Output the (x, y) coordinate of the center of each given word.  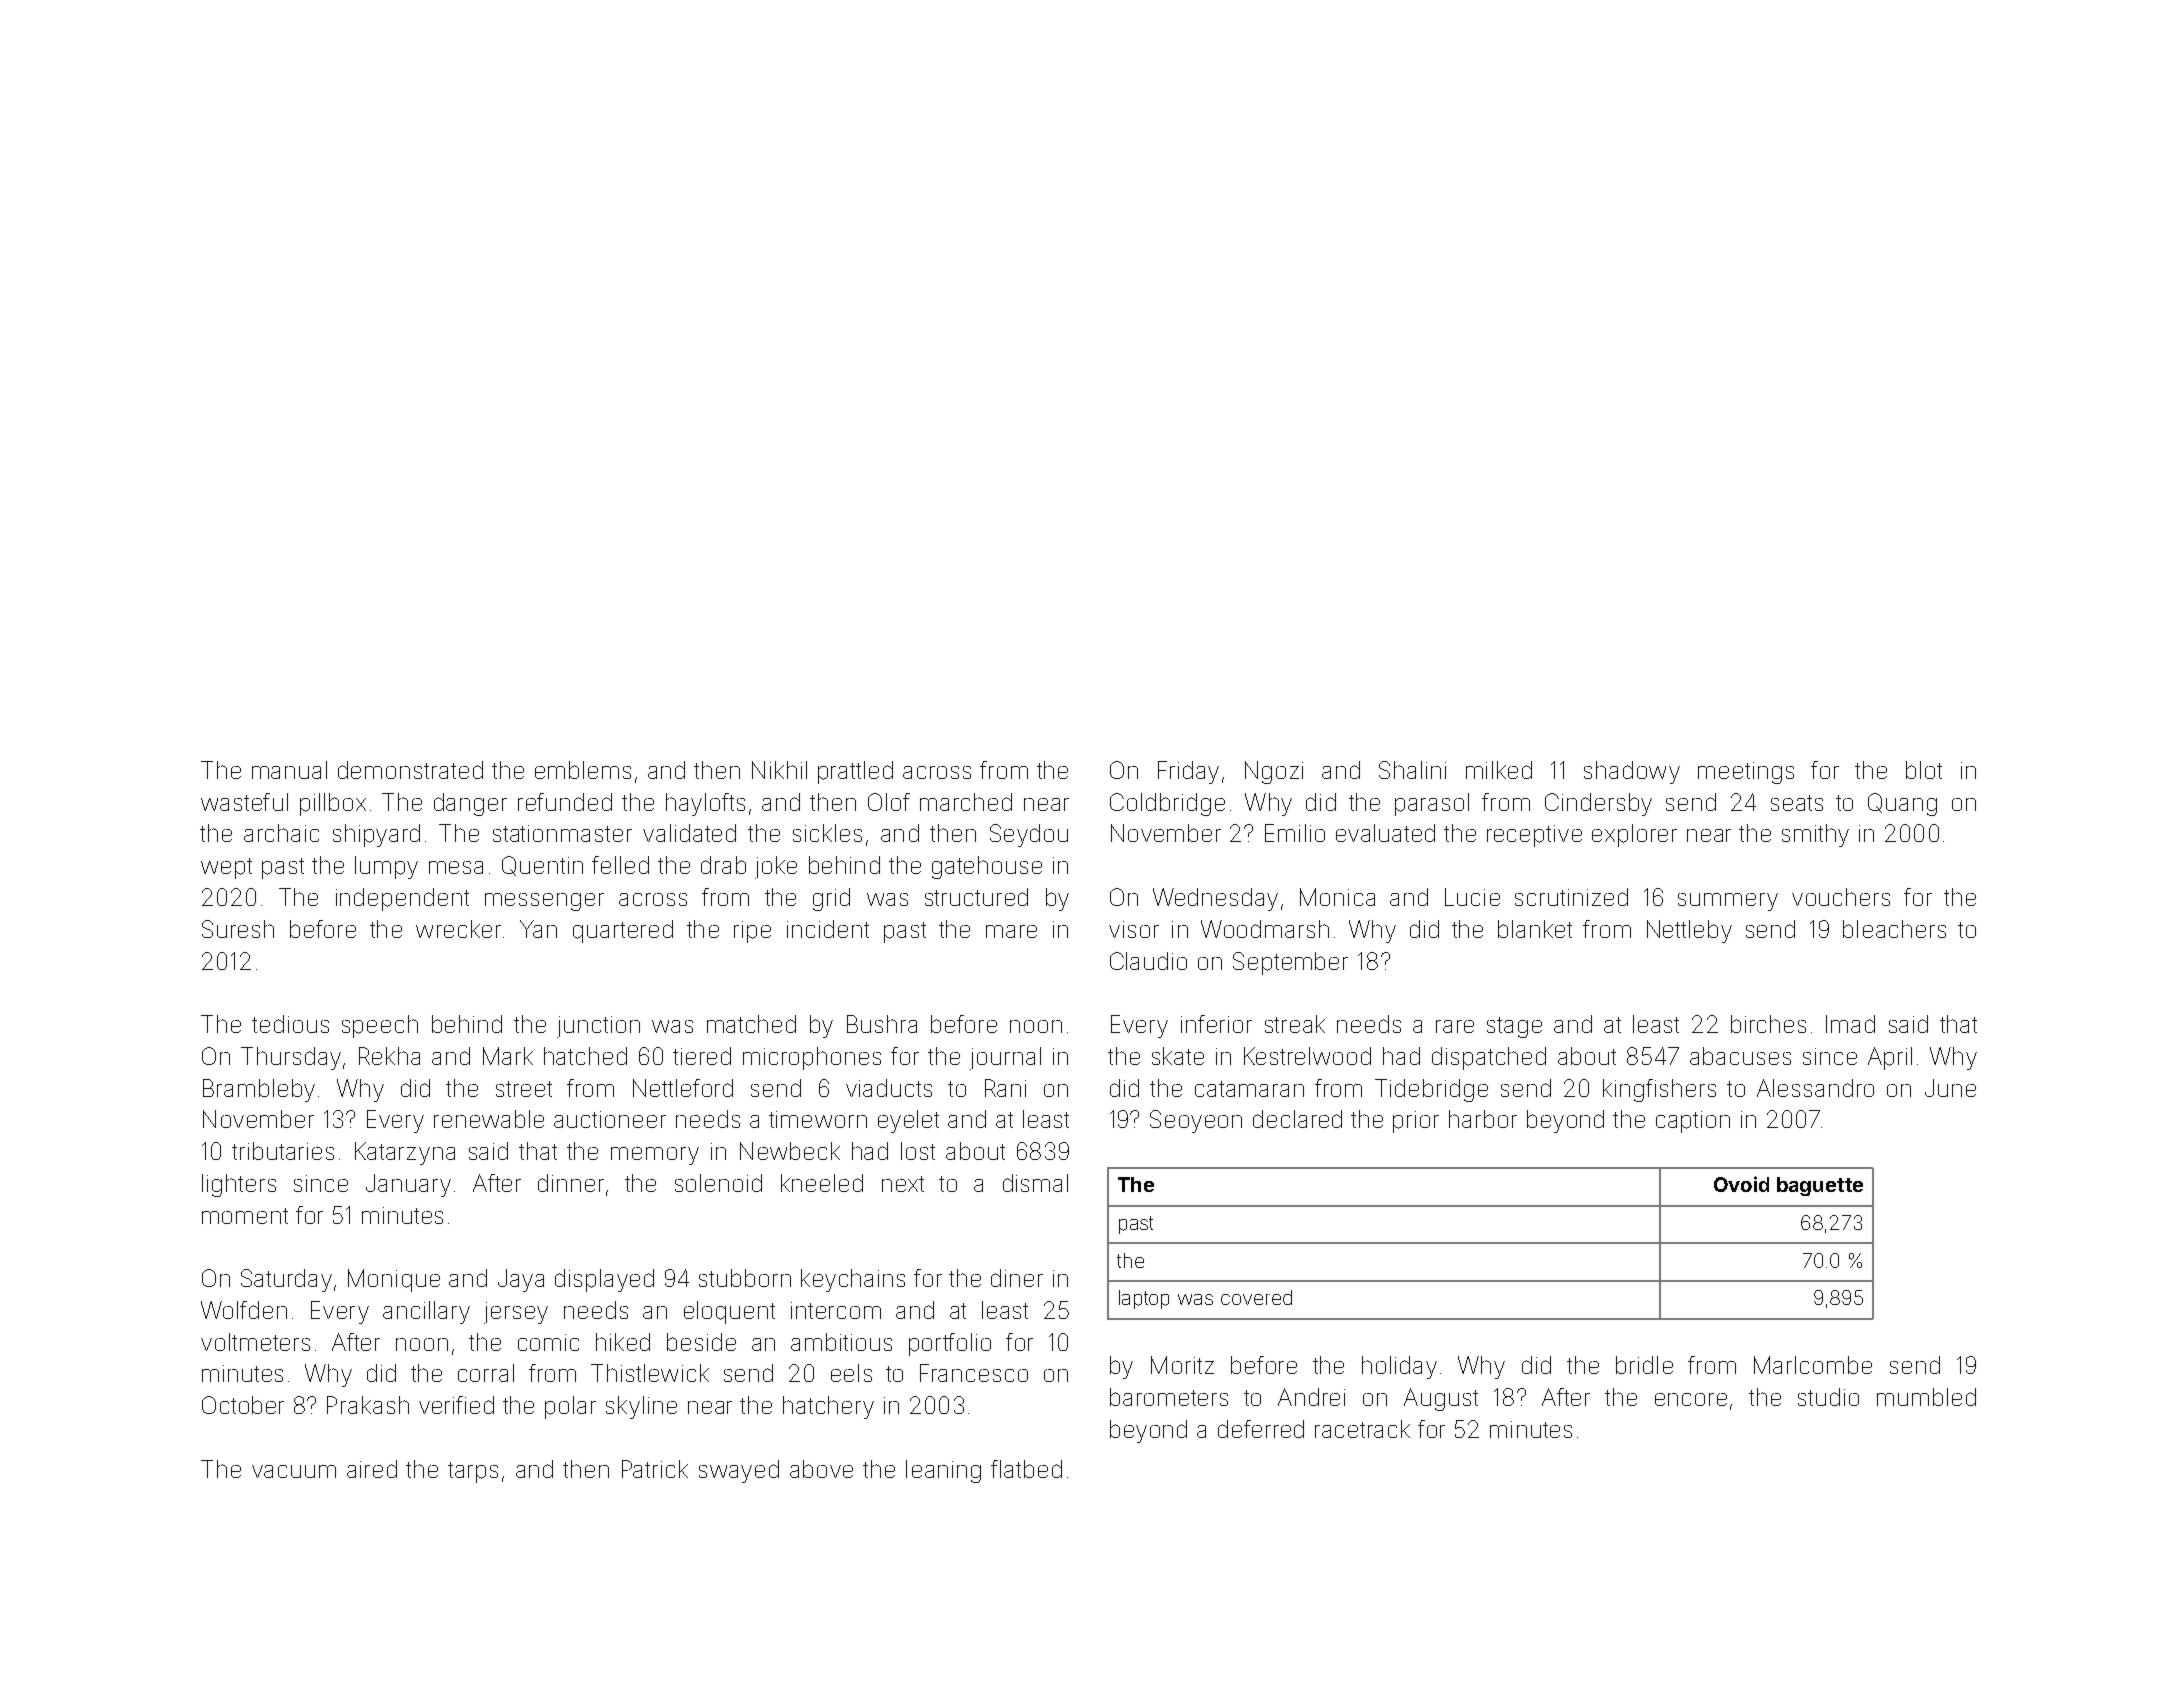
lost (918, 1151)
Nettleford (683, 1088)
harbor (1483, 1119)
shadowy (1632, 772)
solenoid (718, 1183)
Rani (1005, 1088)
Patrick (655, 1469)
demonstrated (410, 770)
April (1890, 1058)
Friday (1188, 772)
